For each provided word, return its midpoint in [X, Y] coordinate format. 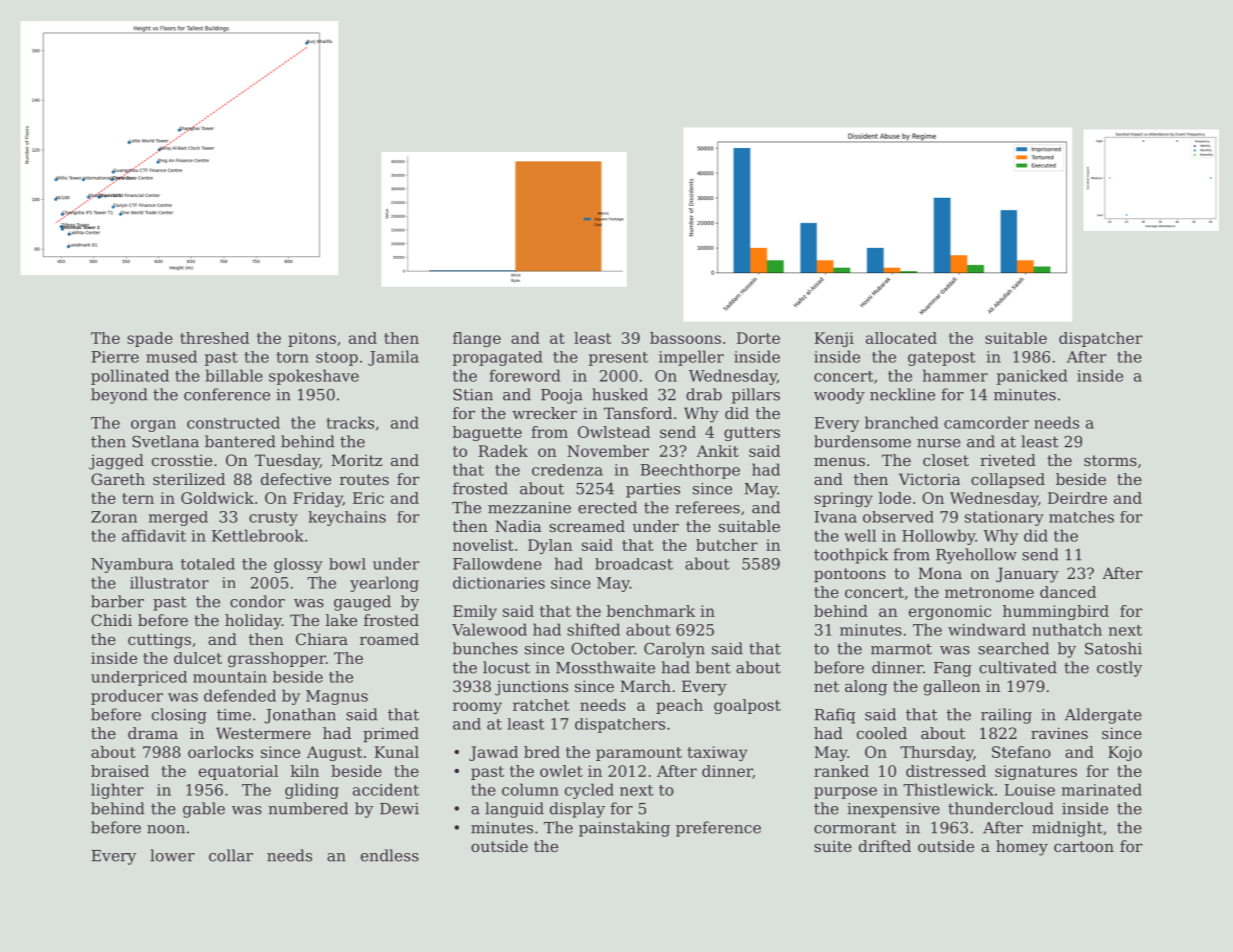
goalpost [747, 706]
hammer [955, 375]
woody [839, 396]
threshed [214, 338]
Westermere [263, 733]
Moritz [356, 460]
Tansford [638, 413]
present [618, 359]
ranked [841, 771]
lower [172, 855]
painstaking [624, 829]
